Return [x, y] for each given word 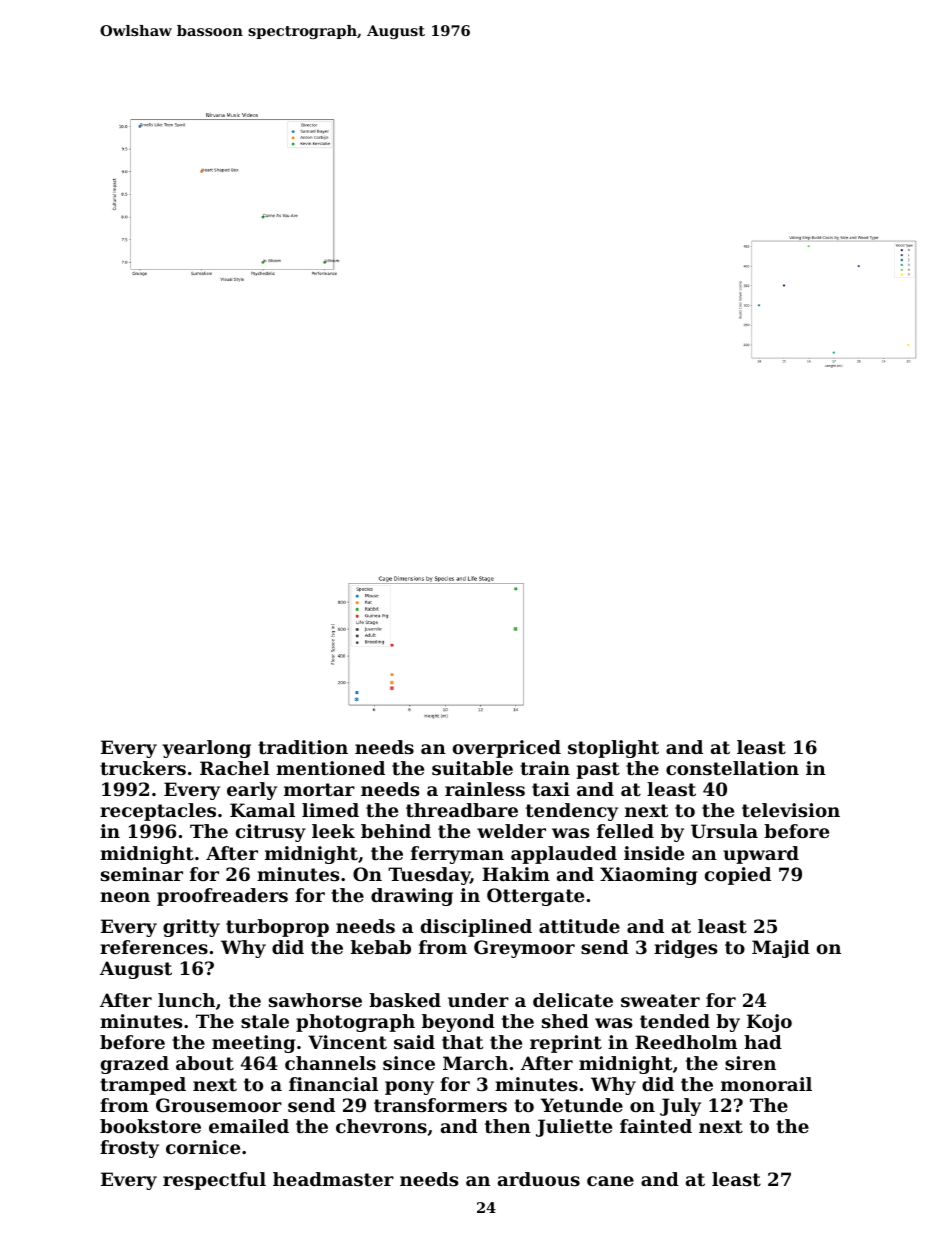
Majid [781, 949]
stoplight [613, 749]
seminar [142, 874]
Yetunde [581, 1105]
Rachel [234, 768]
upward [761, 855]
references [154, 947]
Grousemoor [219, 1105]
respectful [214, 1181]
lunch [186, 1000]
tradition [303, 747]
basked [405, 1000]
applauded [564, 855]
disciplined [476, 928]
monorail [766, 1084]
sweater [660, 1000]
